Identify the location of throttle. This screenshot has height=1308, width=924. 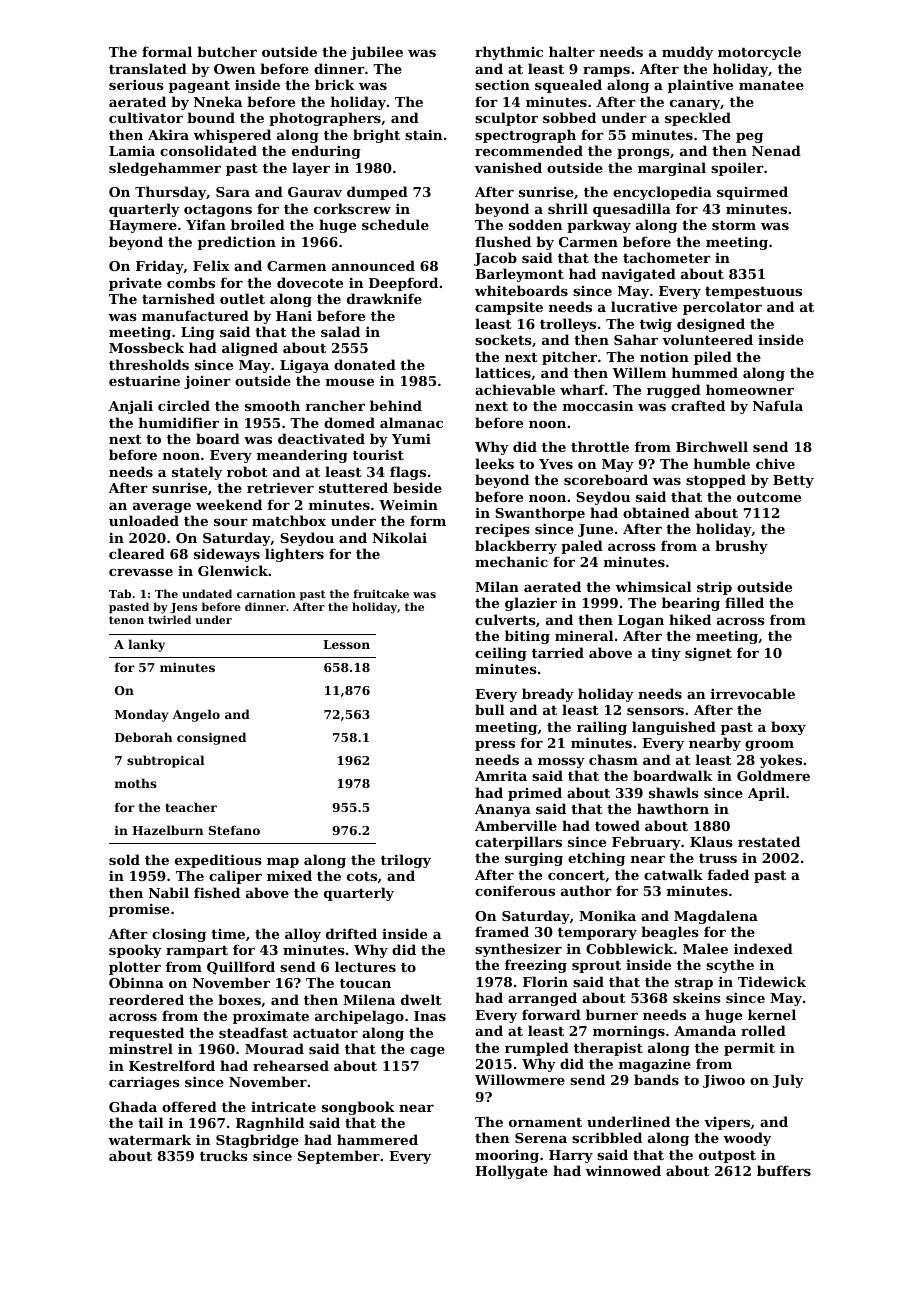
(600, 446).
